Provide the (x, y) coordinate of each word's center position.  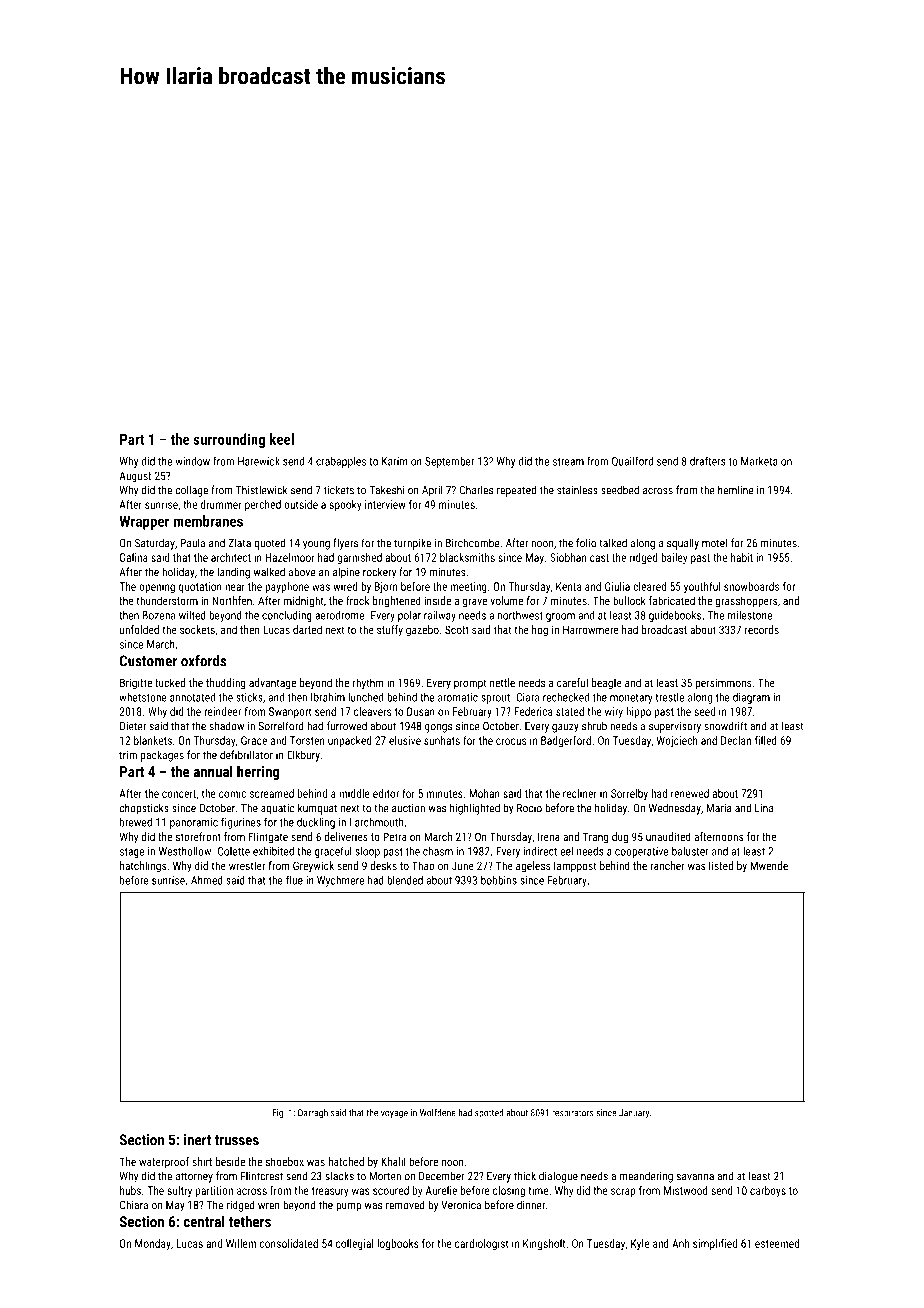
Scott (457, 629)
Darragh (313, 1113)
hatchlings (143, 867)
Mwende (769, 865)
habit (742, 557)
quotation (200, 587)
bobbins (499, 880)
